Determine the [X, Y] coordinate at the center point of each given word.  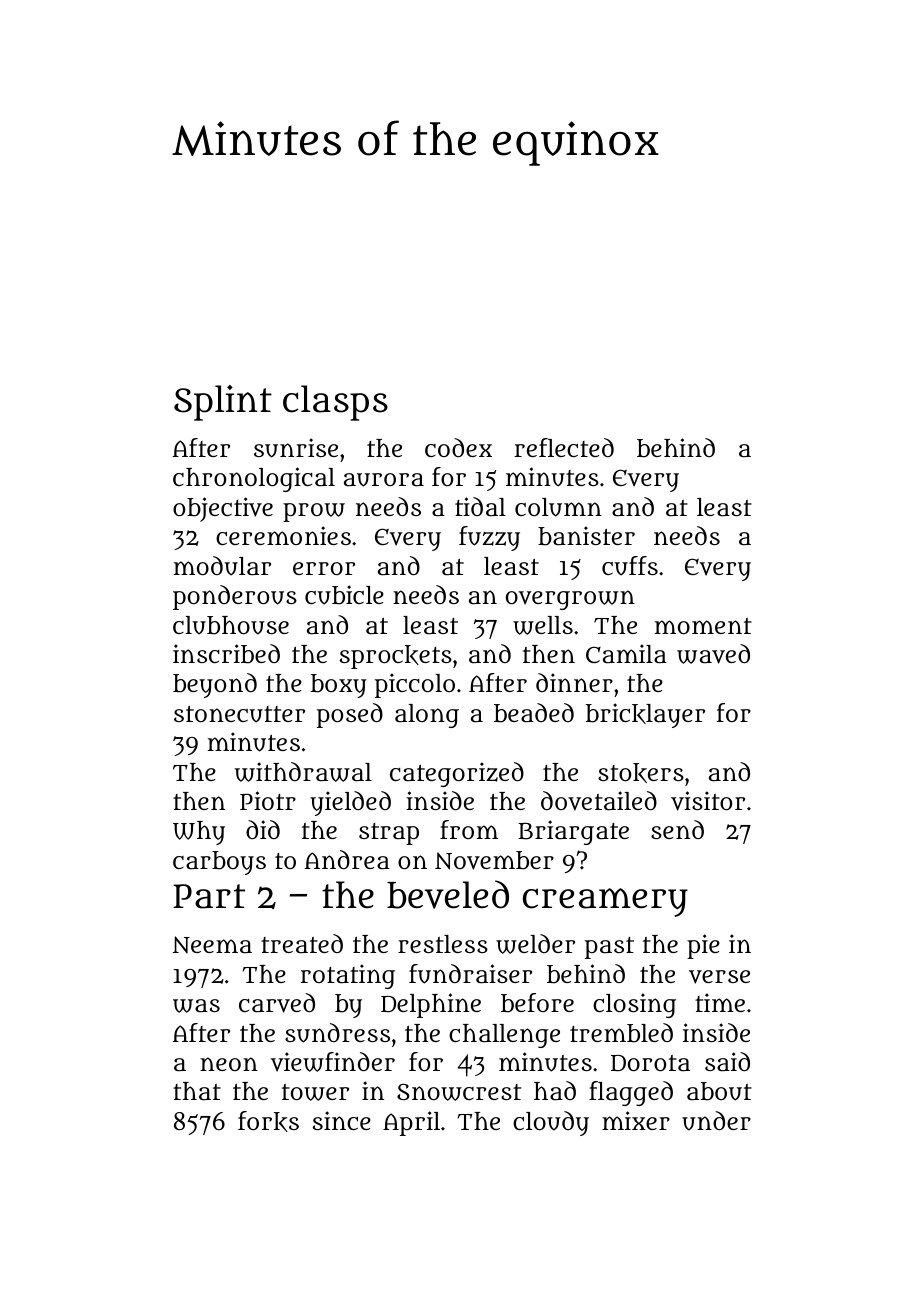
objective [223, 509]
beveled [448, 894]
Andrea [347, 859]
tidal [480, 507]
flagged [631, 1093]
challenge [504, 1036]
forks [268, 1121]
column [558, 507]
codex [458, 447]
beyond [215, 685]
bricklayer [645, 715]
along [427, 716]
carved [277, 1003]
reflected [564, 447]
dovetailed [599, 801]
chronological [254, 479]
